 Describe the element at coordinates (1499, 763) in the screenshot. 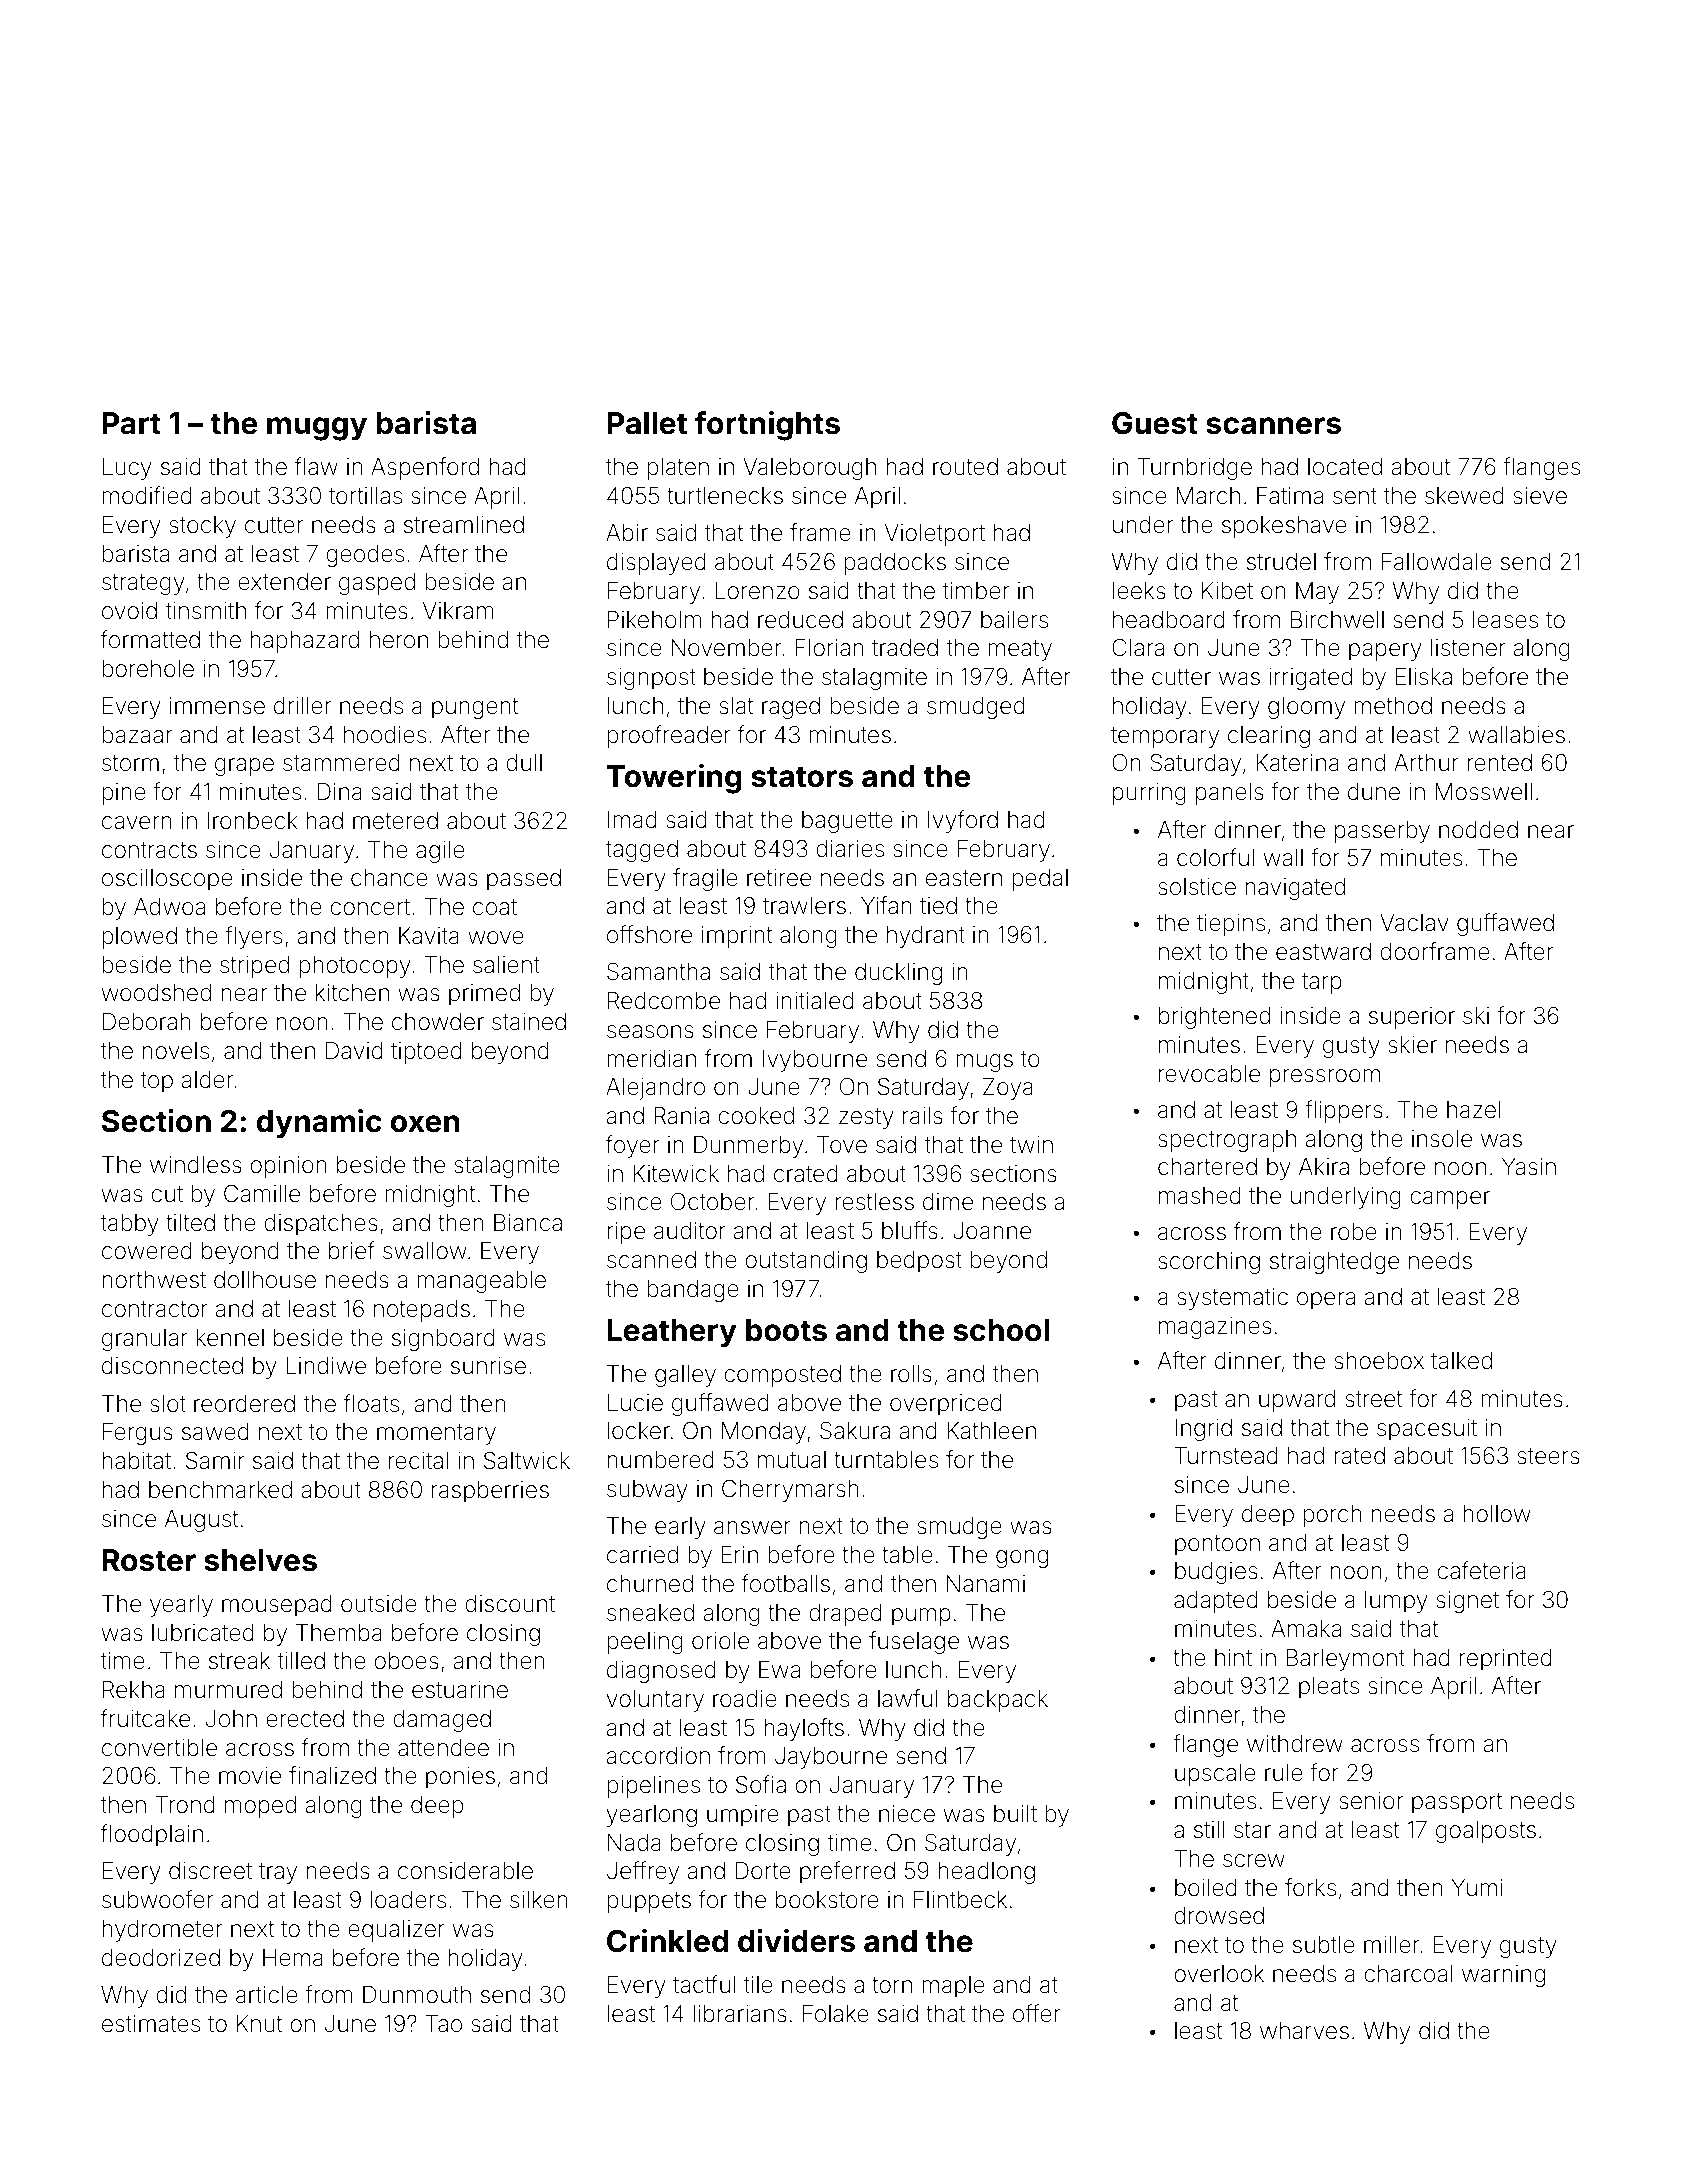

I see `rented` at that location.
